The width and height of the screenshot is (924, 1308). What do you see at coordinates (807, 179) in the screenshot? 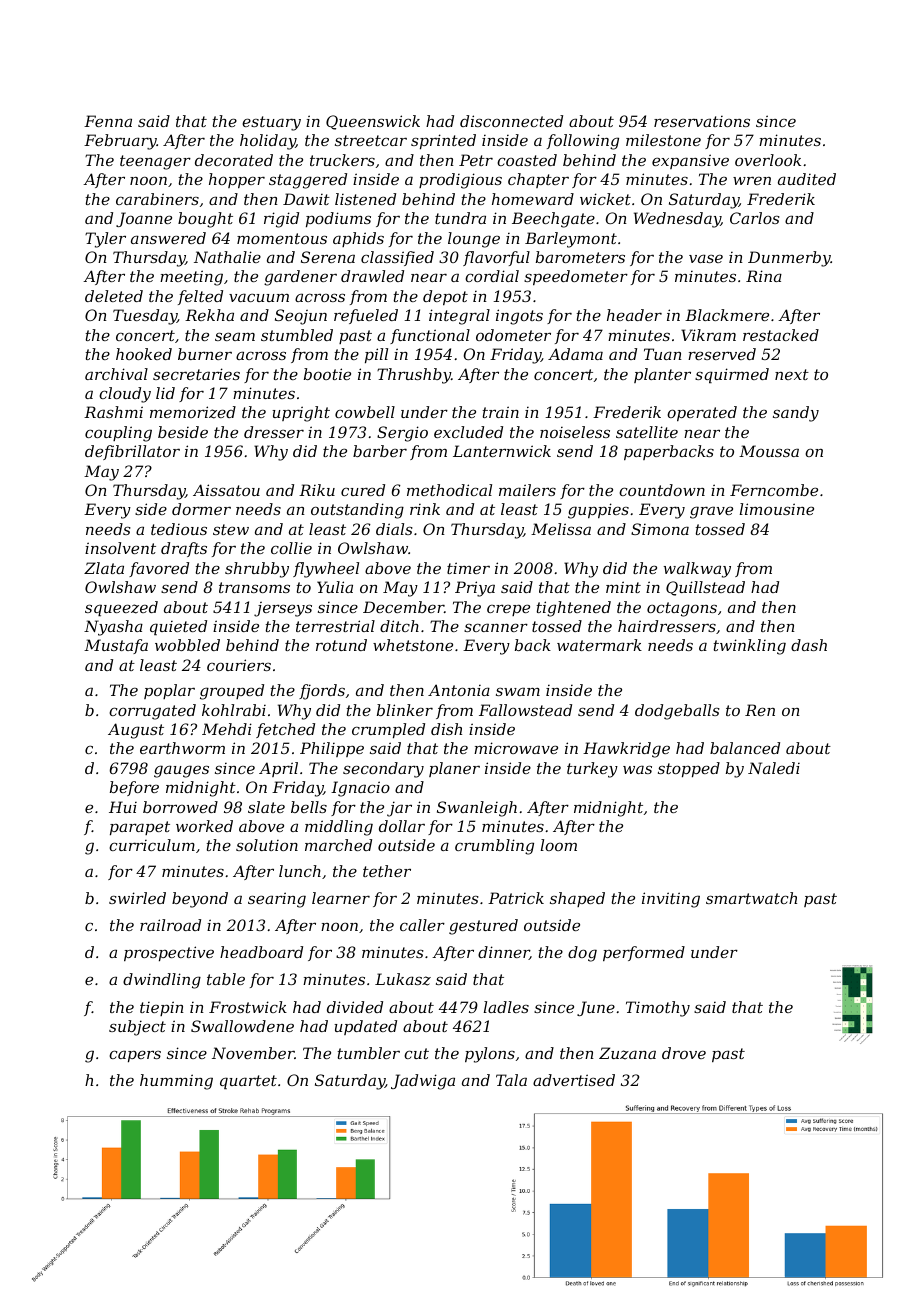
I see `audited` at bounding box center [807, 179].
